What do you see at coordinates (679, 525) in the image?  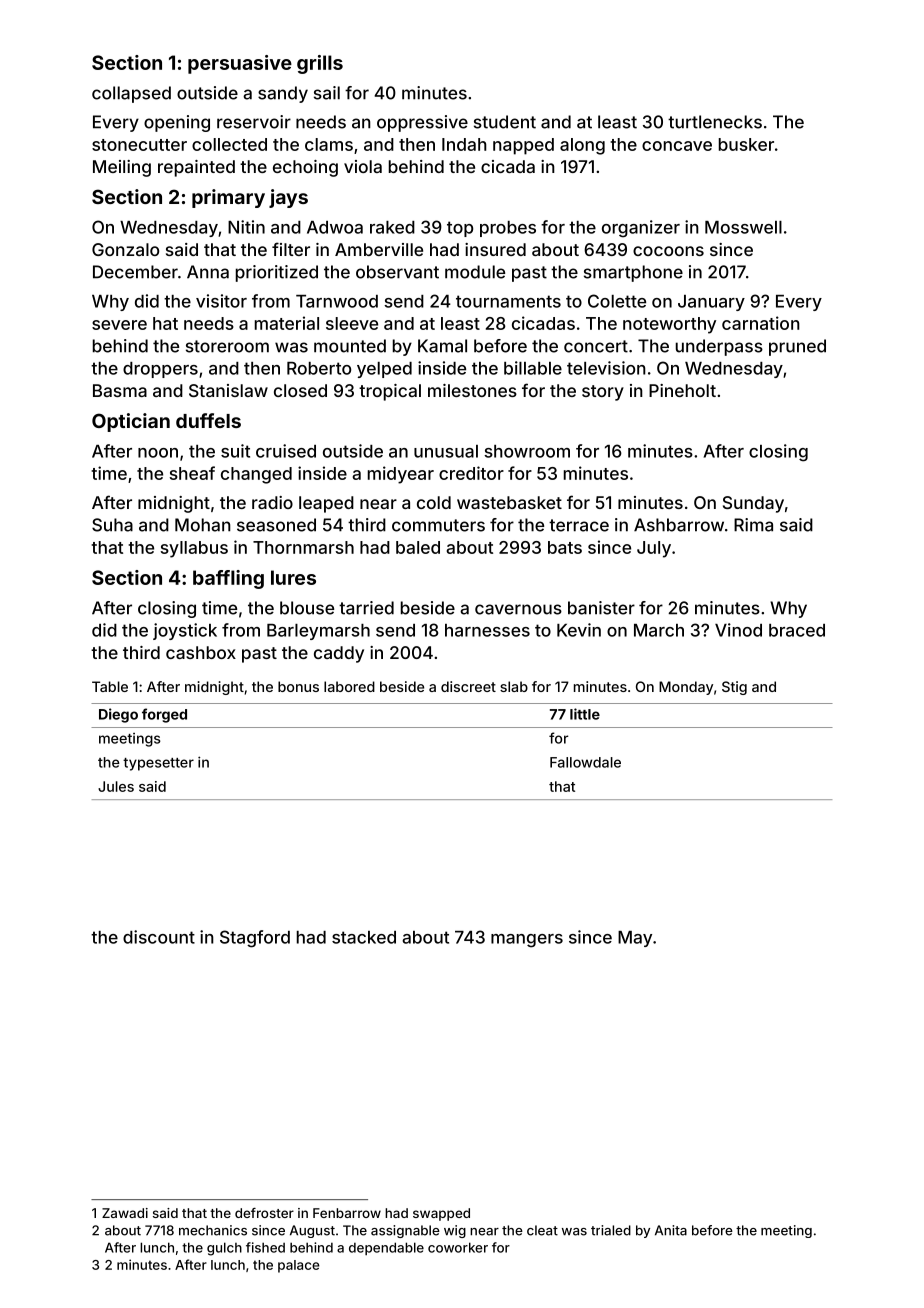 I see `Ashbarrow` at bounding box center [679, 525].
